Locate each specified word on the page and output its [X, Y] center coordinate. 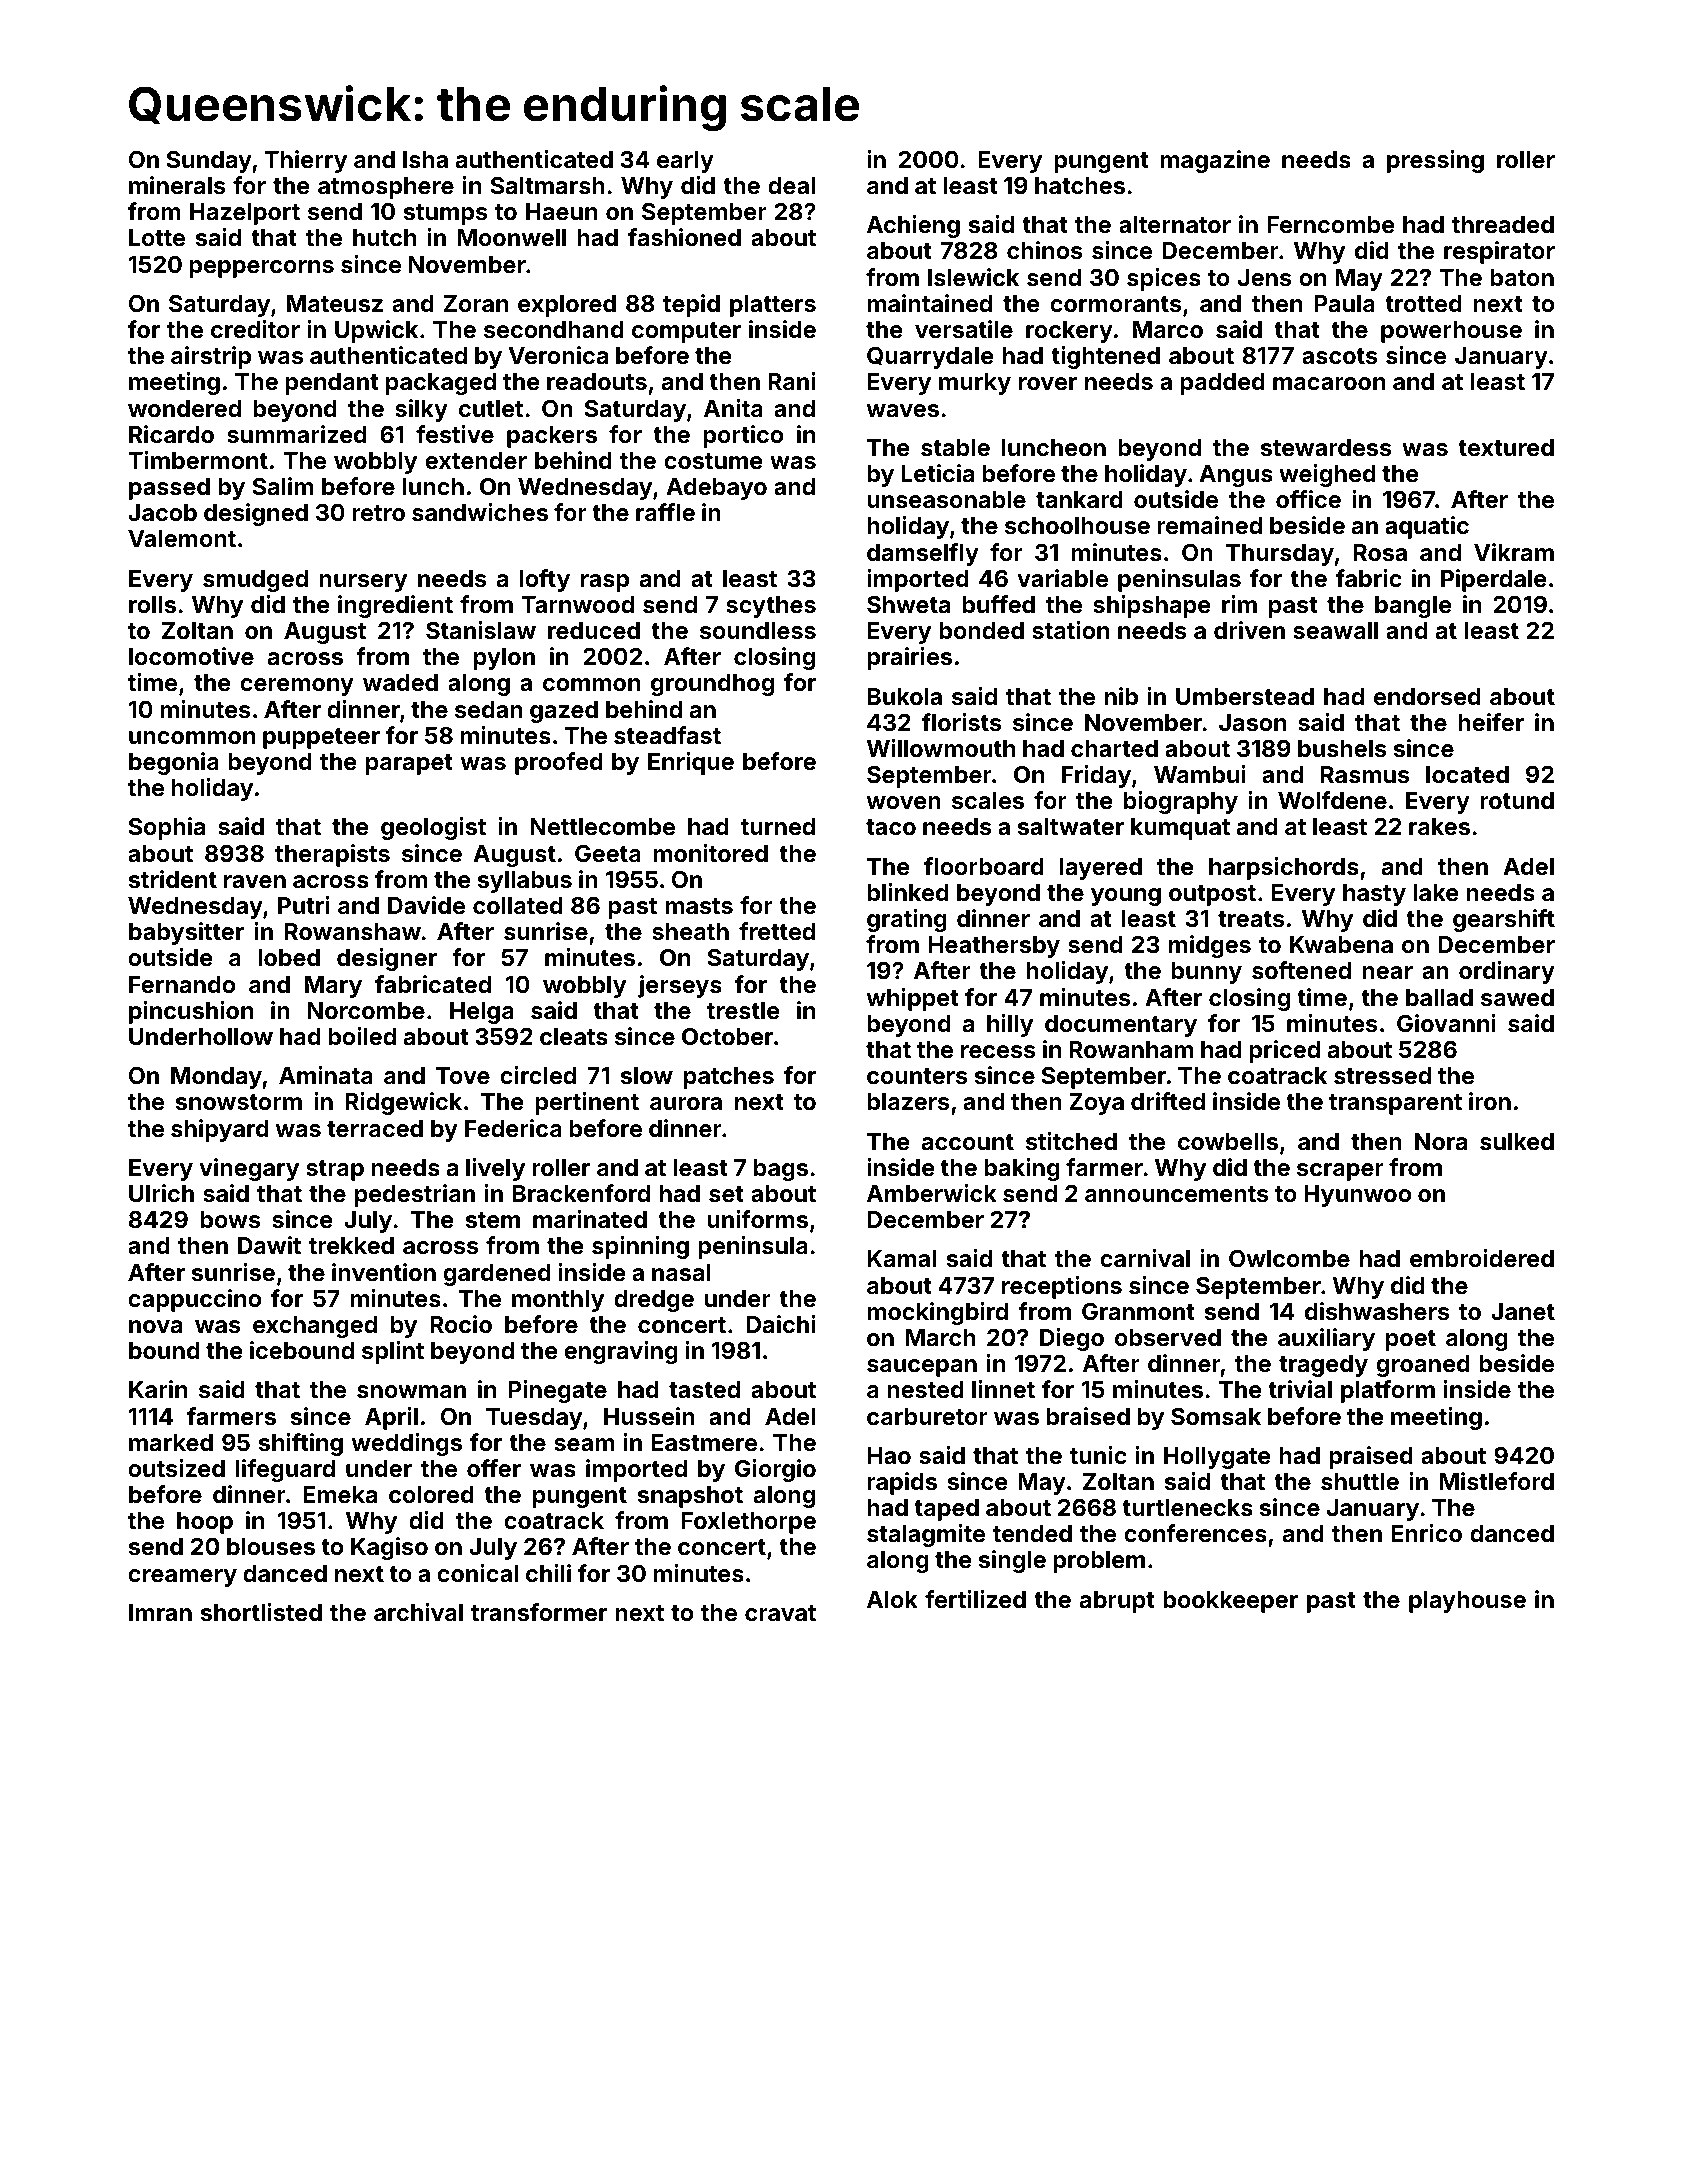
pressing [1435, 161]
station [1070, 630]
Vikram [1514, 552]
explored [567, 306]
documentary [1121, 1026]
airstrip [211, 357]
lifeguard [285, 1470]
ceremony [297, 687]
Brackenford [581, 1193]
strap [335, 1170]
